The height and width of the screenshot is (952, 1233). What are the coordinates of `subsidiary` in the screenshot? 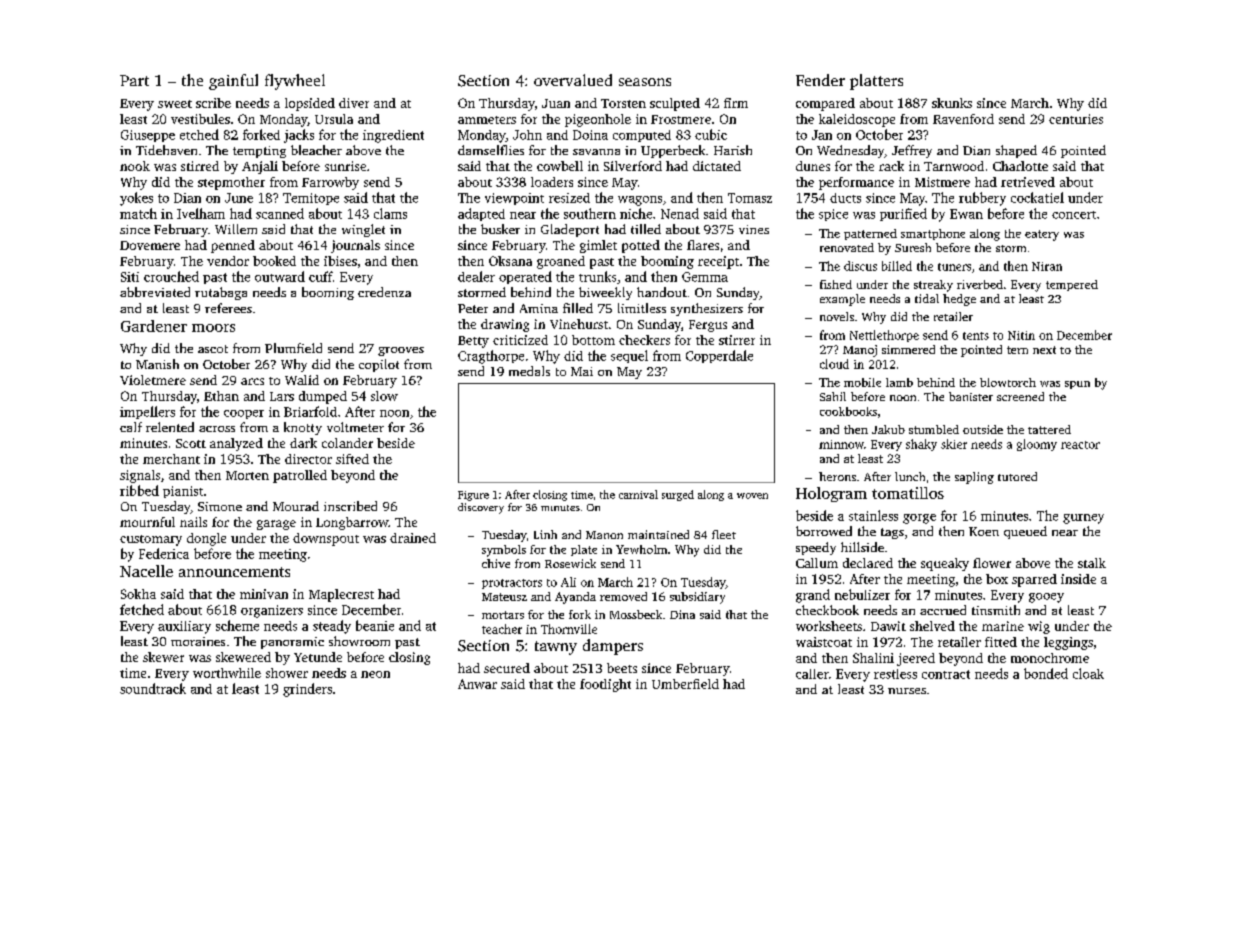 It's located at (697, 598).
